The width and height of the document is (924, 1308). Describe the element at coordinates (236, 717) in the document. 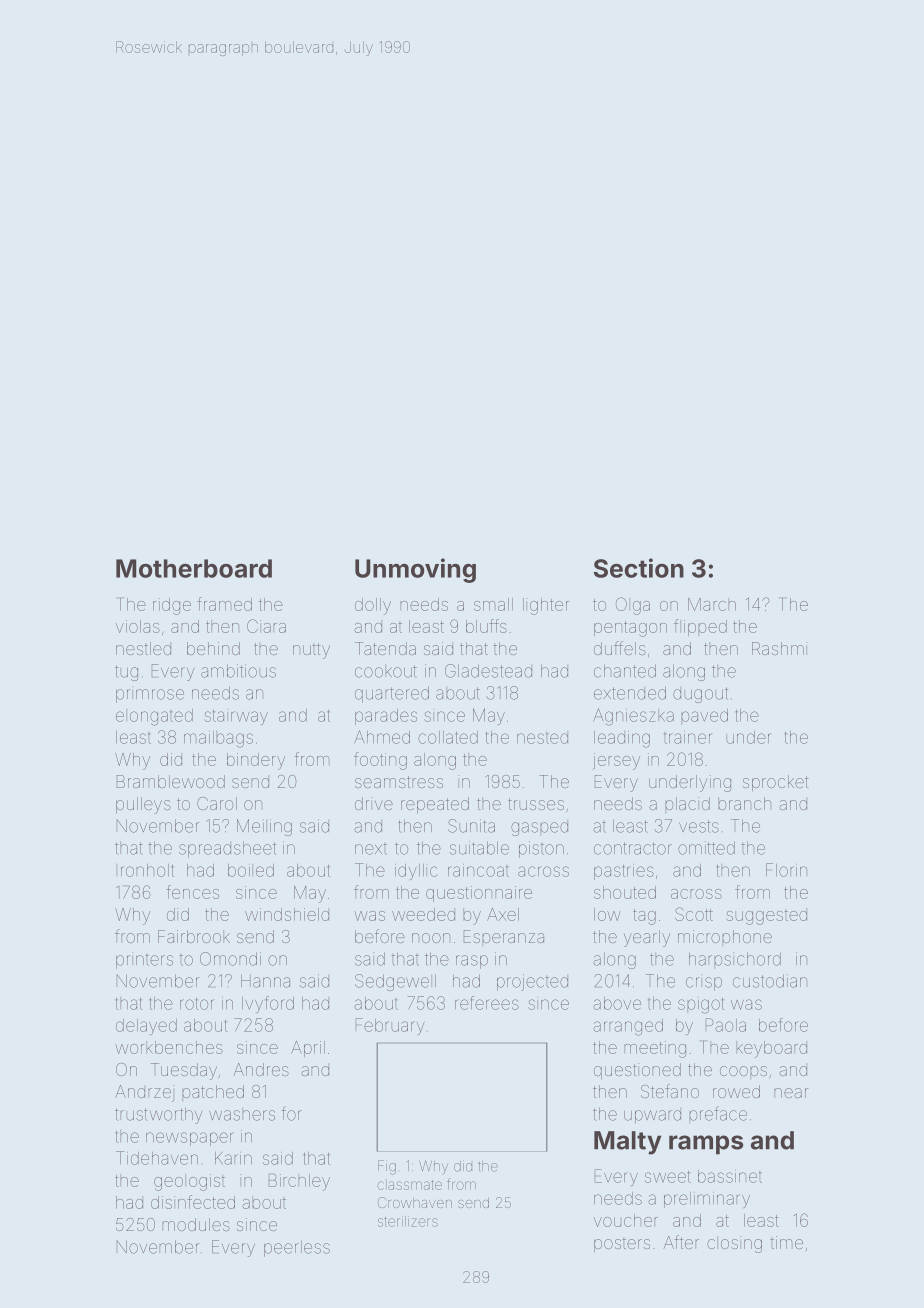

I see `stairway` at that location.
